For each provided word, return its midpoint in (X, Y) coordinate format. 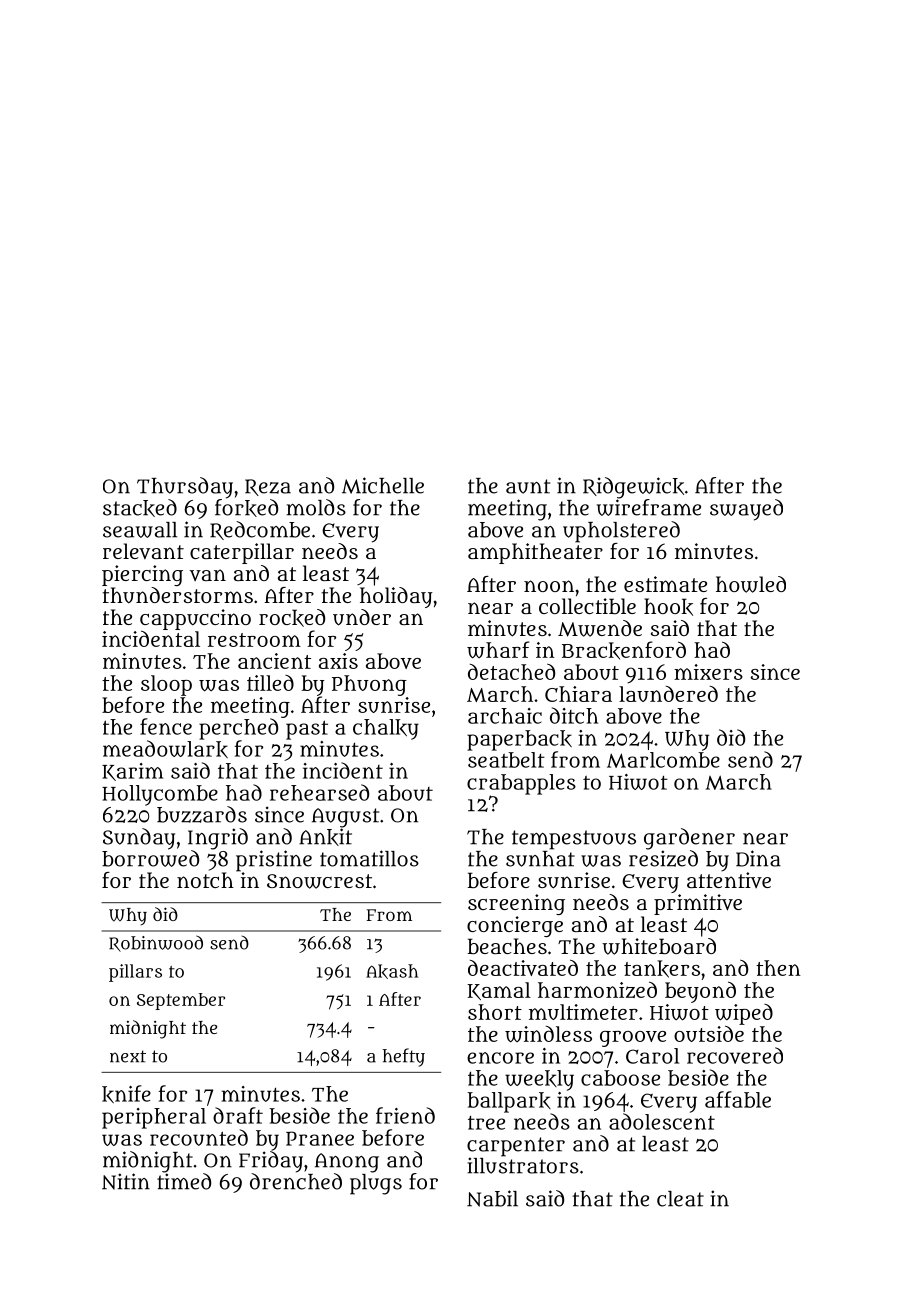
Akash (392, 971)
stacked (140, 508)
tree (486, 1123)
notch (205, 880)
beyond (700, 992)
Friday (271, 1162)
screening (516, 904)
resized (663, 858)
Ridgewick (633, 488)
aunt (528, 486)
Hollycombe (160, 795)
